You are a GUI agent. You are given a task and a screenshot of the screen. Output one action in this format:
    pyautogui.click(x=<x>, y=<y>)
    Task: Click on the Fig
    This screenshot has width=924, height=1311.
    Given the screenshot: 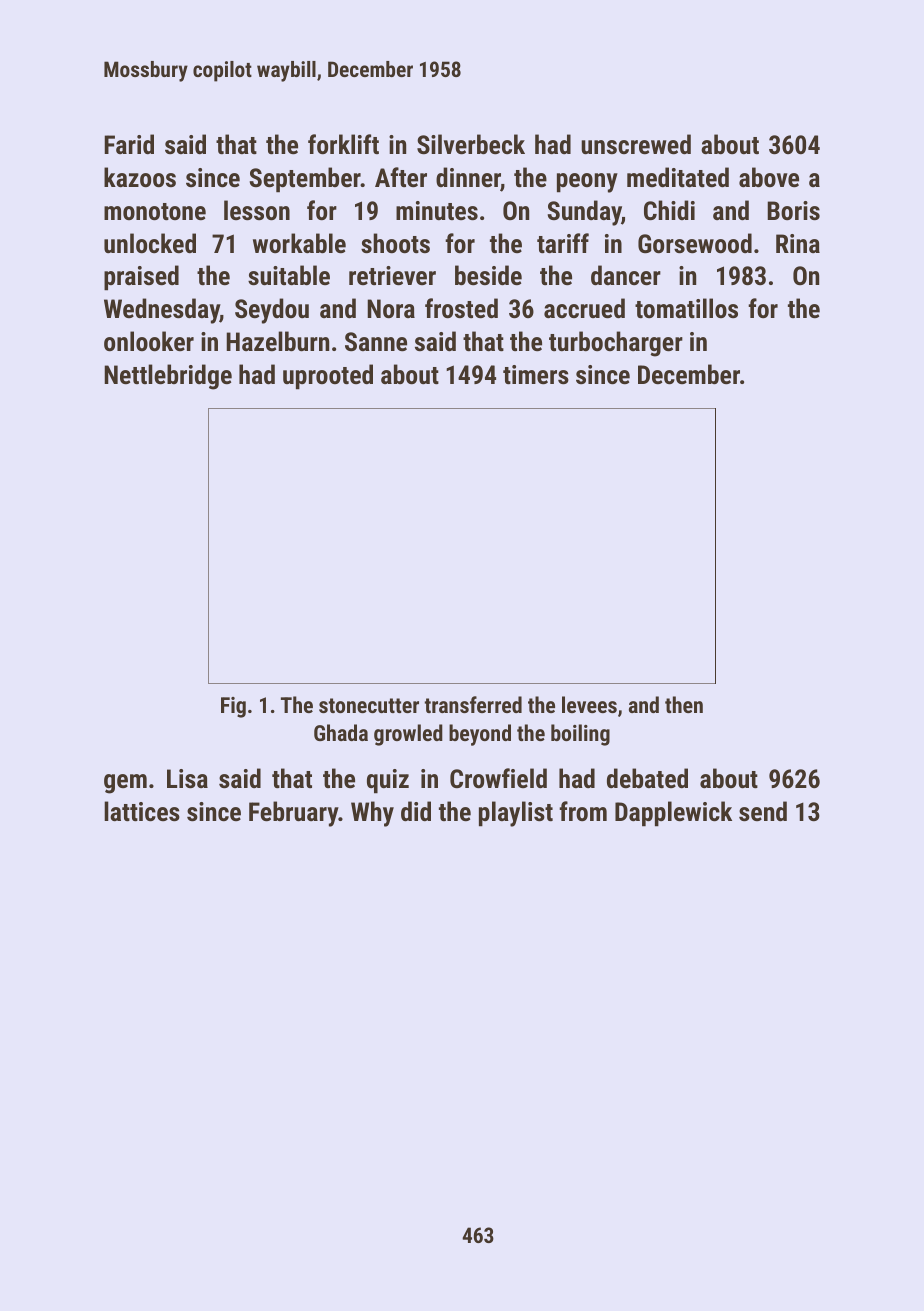 What is the action you would take?
    pyautogui.click(x=233, y=707)
